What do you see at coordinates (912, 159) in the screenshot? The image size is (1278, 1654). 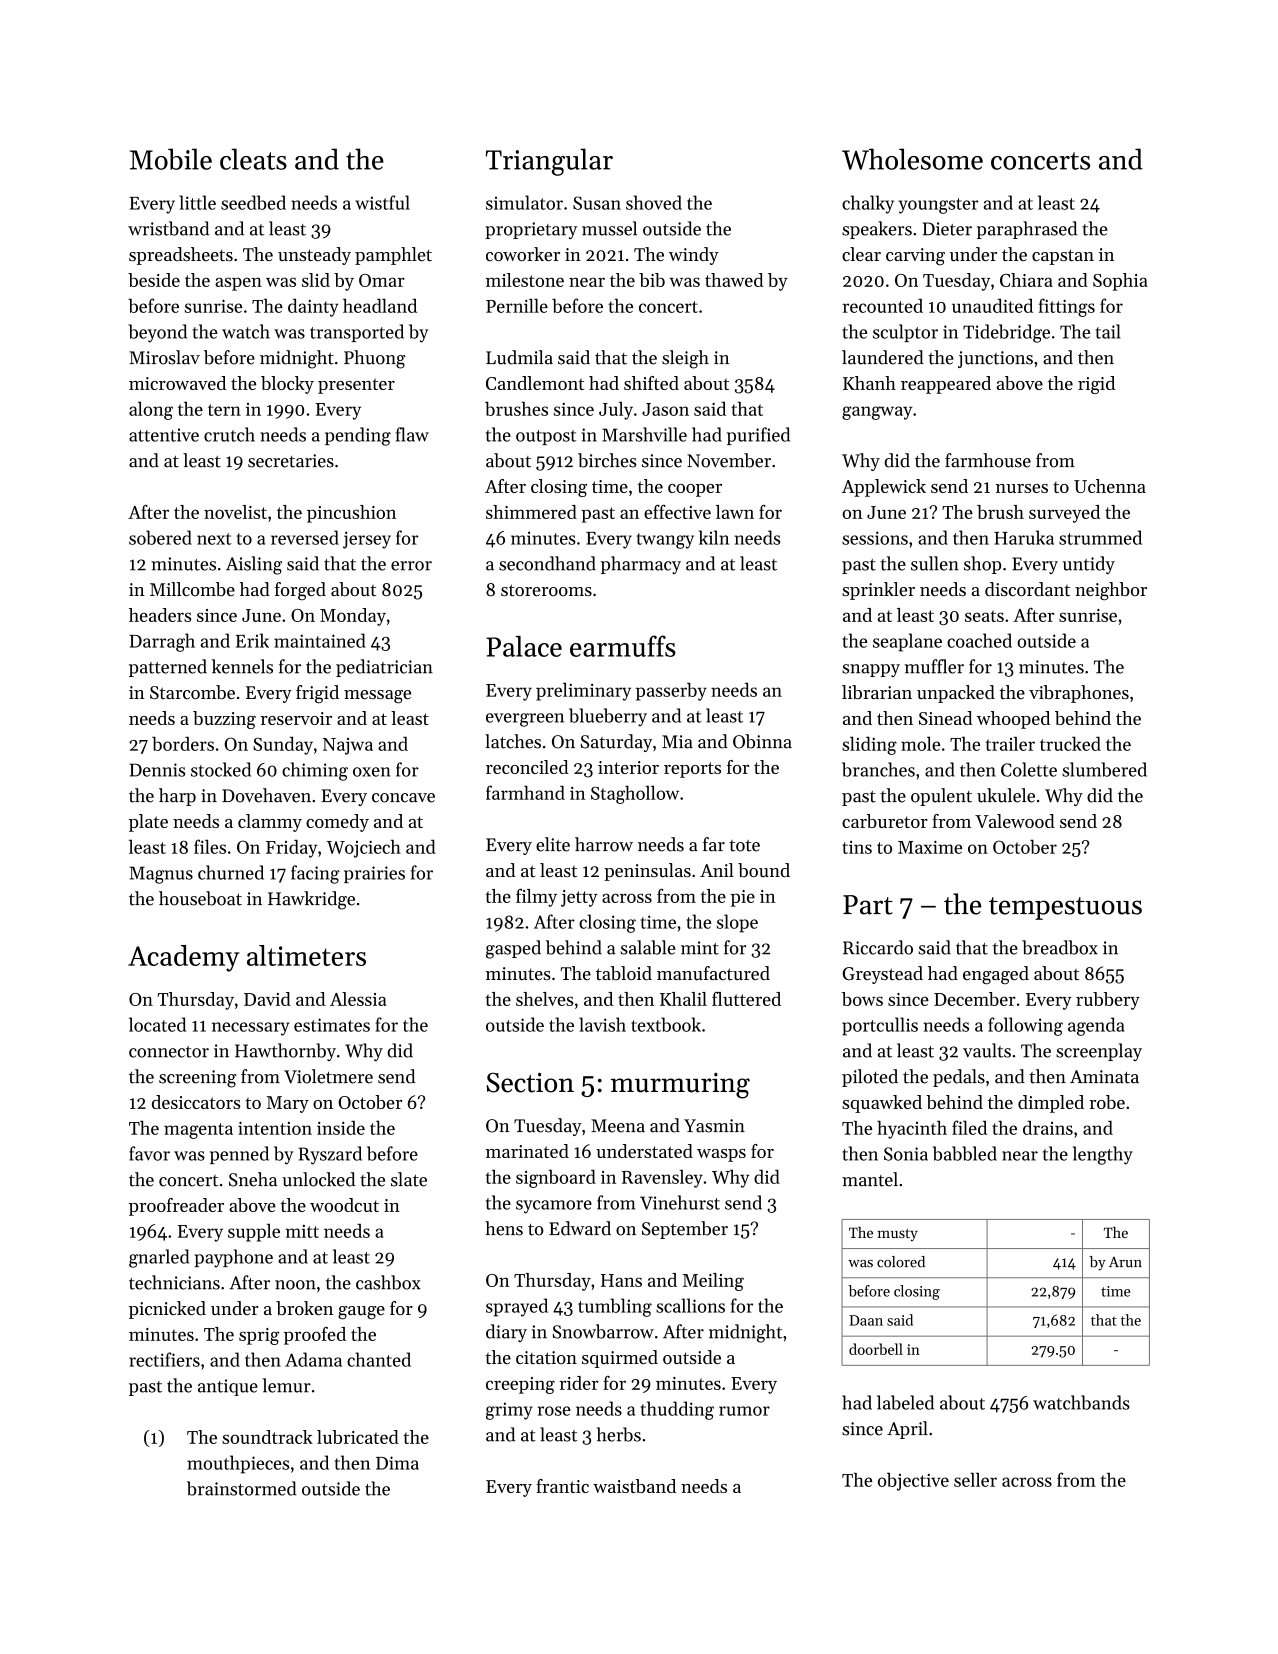 I see `Wholesome` at bounding box center [912, 159].
